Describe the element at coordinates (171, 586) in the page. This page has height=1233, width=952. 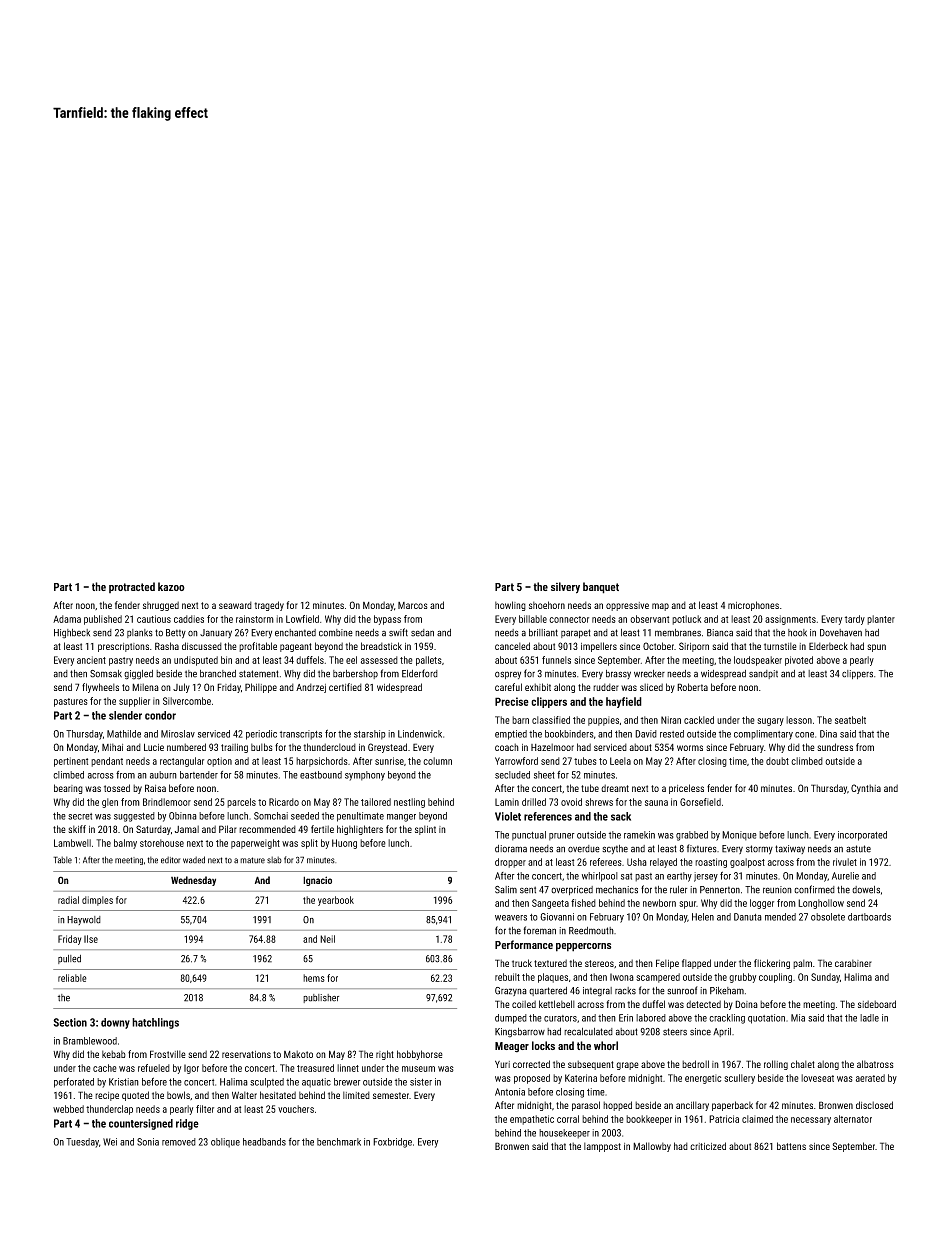
I see `kazoo` at that location.
